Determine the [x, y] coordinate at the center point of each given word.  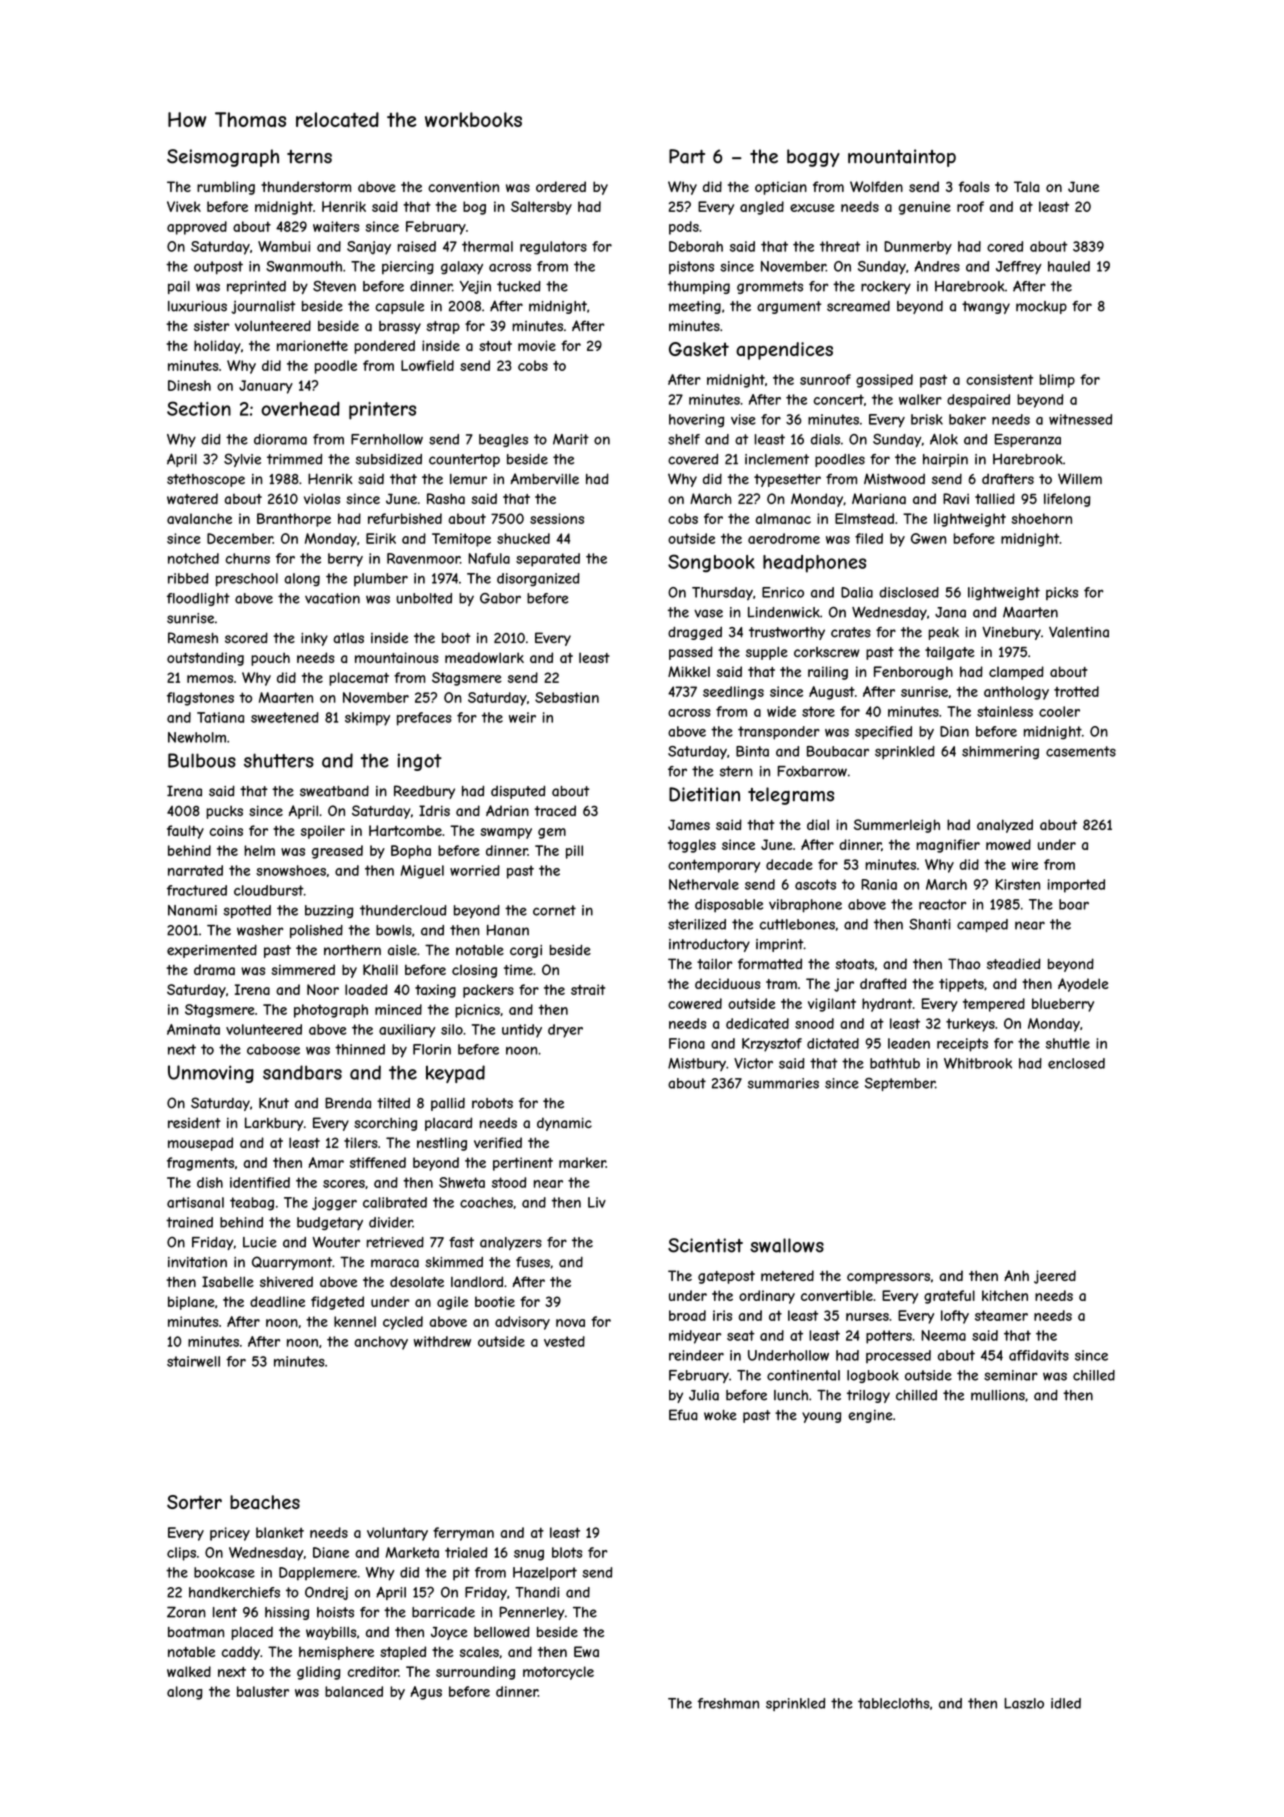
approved [197, 228]
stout [495, 346]
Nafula [489, 558]
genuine [925, 208]
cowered [695, 1003]
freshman [728, 1703]
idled [1066, 1703]
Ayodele [1083, 985]
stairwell [193, 1361]
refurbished [405, 518]
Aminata [193, 1029]
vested [564, 1341]
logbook [873, 1376]
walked [189, 1671]
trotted [1076, 691]
